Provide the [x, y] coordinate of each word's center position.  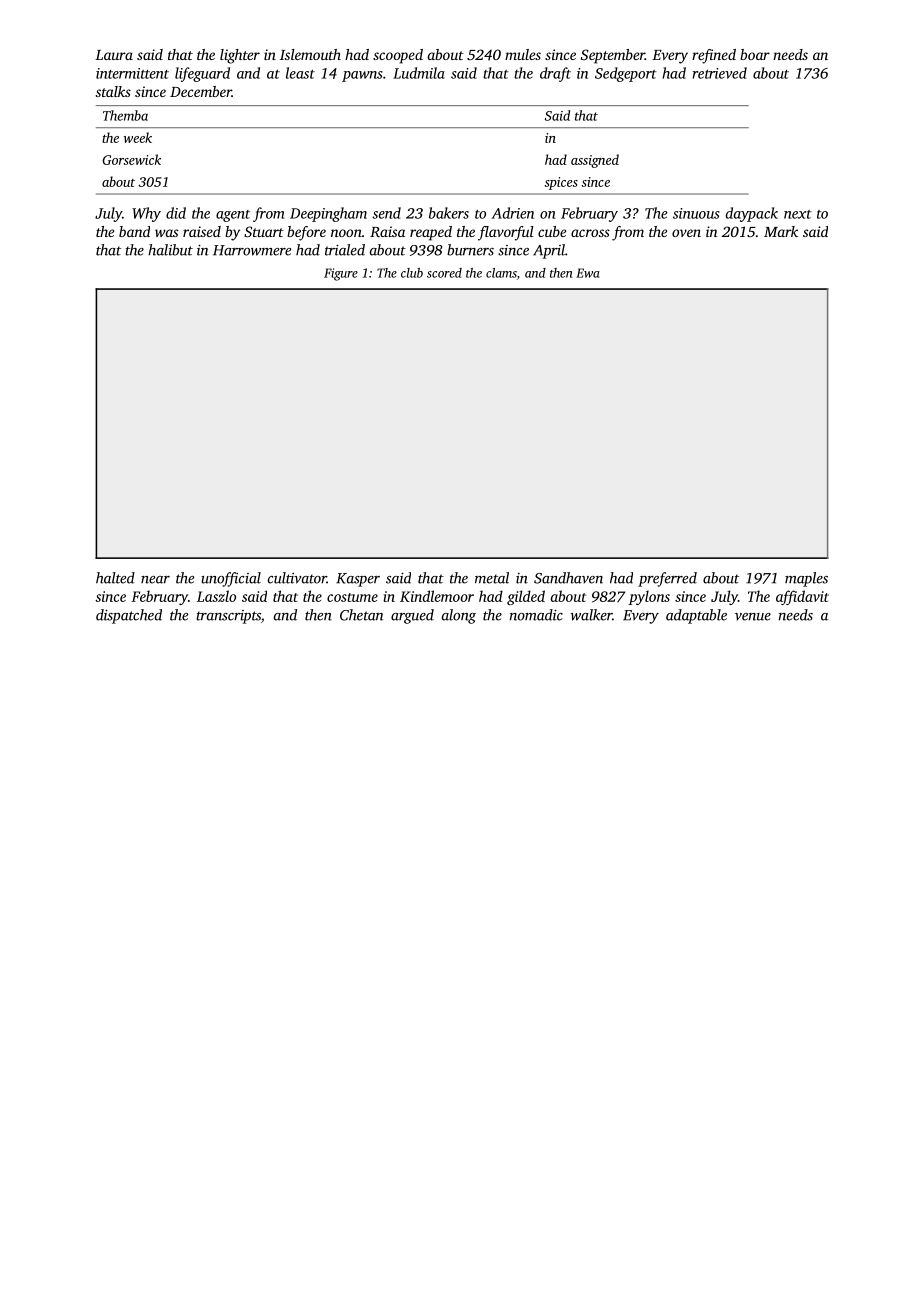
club [412, 273]
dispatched [129, 616]
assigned [595, 161]
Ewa [588, 273]
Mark [781, 231]
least [300, 73]
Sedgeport [626, 74]
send [386, 213]
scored [444, 273]
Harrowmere [252, 250]
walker [591, 615]
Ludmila [419, 73]
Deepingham [328, 214]
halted [115, 578]
